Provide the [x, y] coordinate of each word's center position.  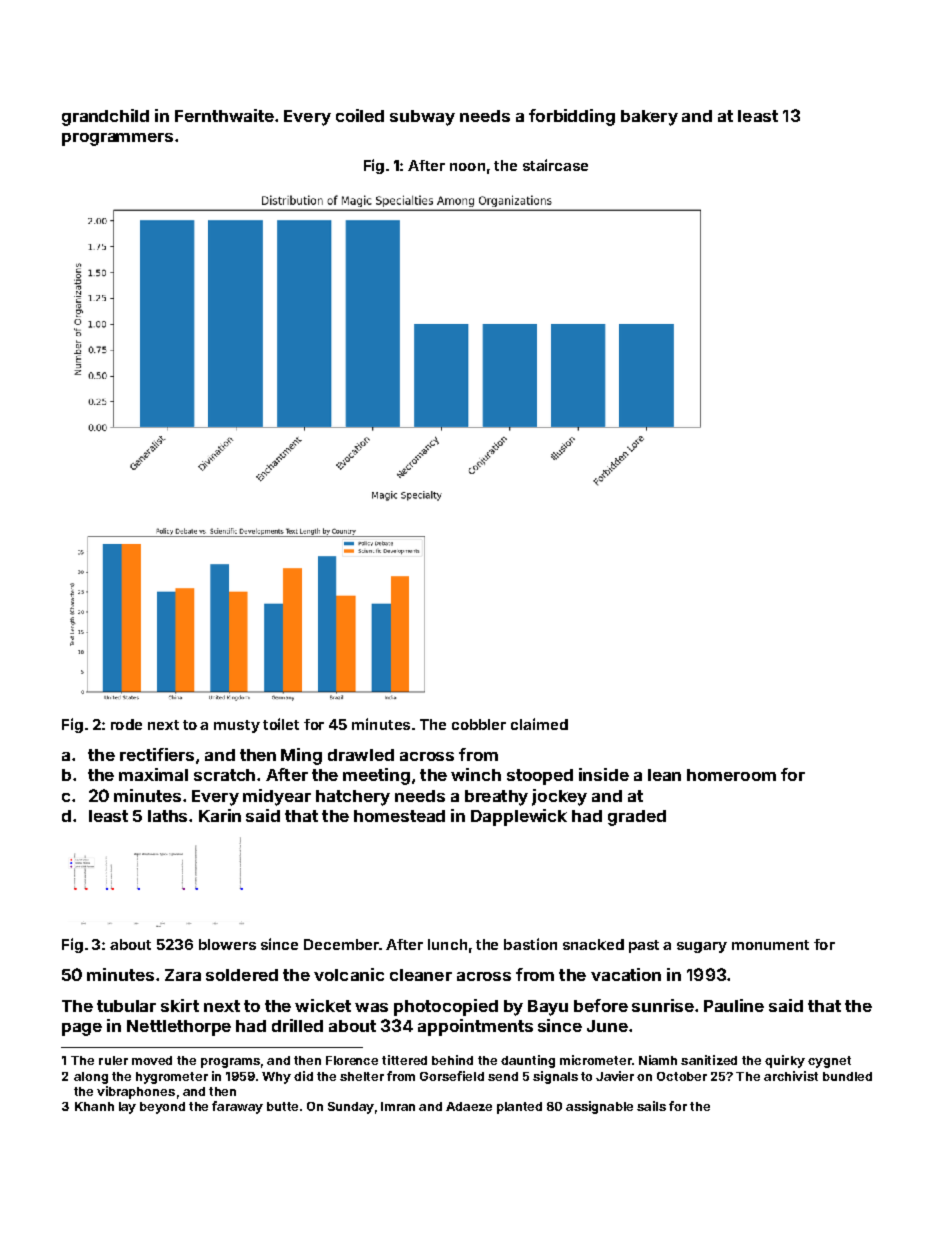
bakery [649, 118]
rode [126, 724]
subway [422, 118]
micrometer [596, 1060]
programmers [117, 139]
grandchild [105, 117]
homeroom [731, 775]
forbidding [572, 117]
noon [467, 167]
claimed [539, 724]
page [82, 1029]
